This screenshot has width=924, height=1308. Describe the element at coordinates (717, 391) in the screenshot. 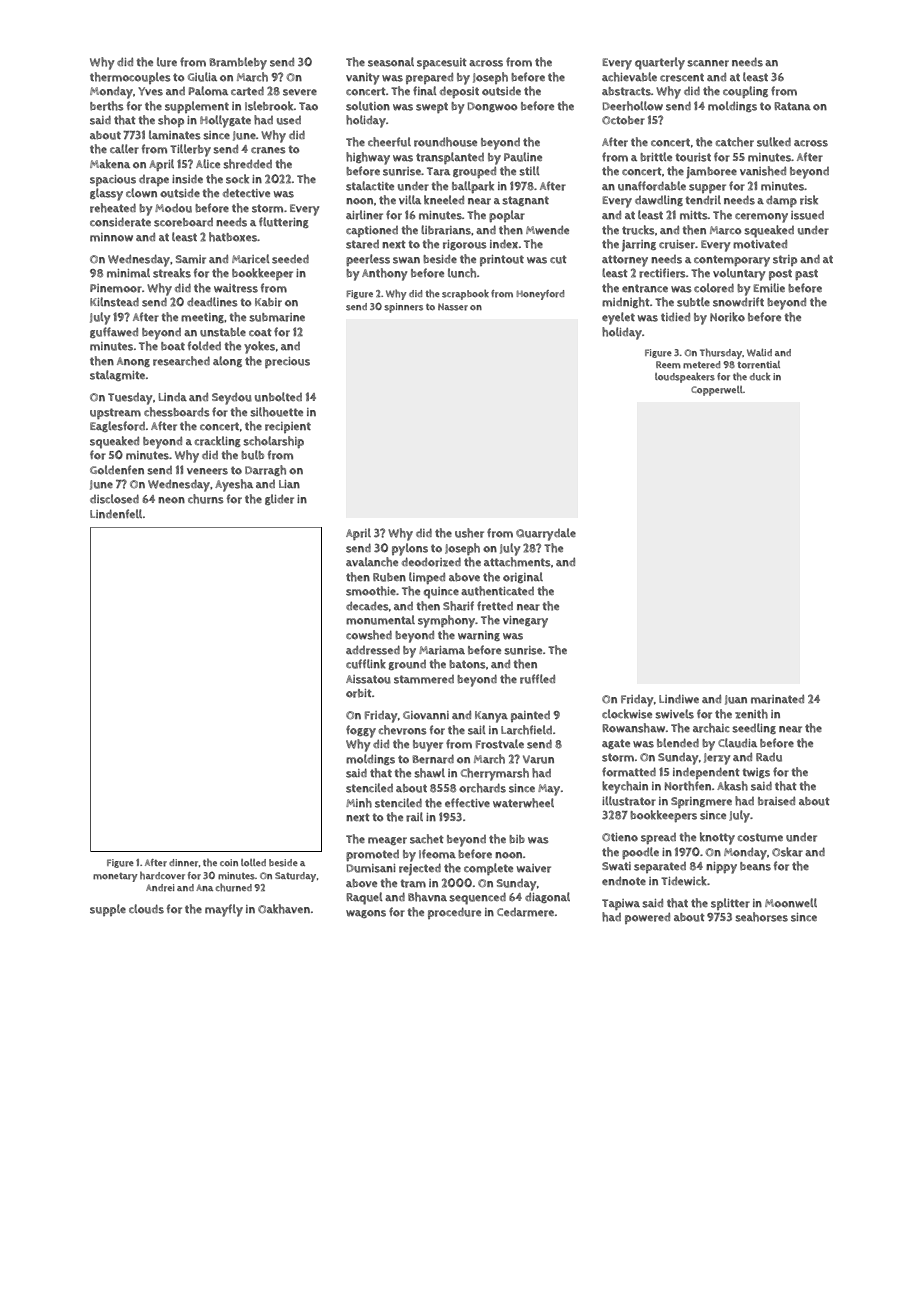

I see `Copperwell` at that location.
